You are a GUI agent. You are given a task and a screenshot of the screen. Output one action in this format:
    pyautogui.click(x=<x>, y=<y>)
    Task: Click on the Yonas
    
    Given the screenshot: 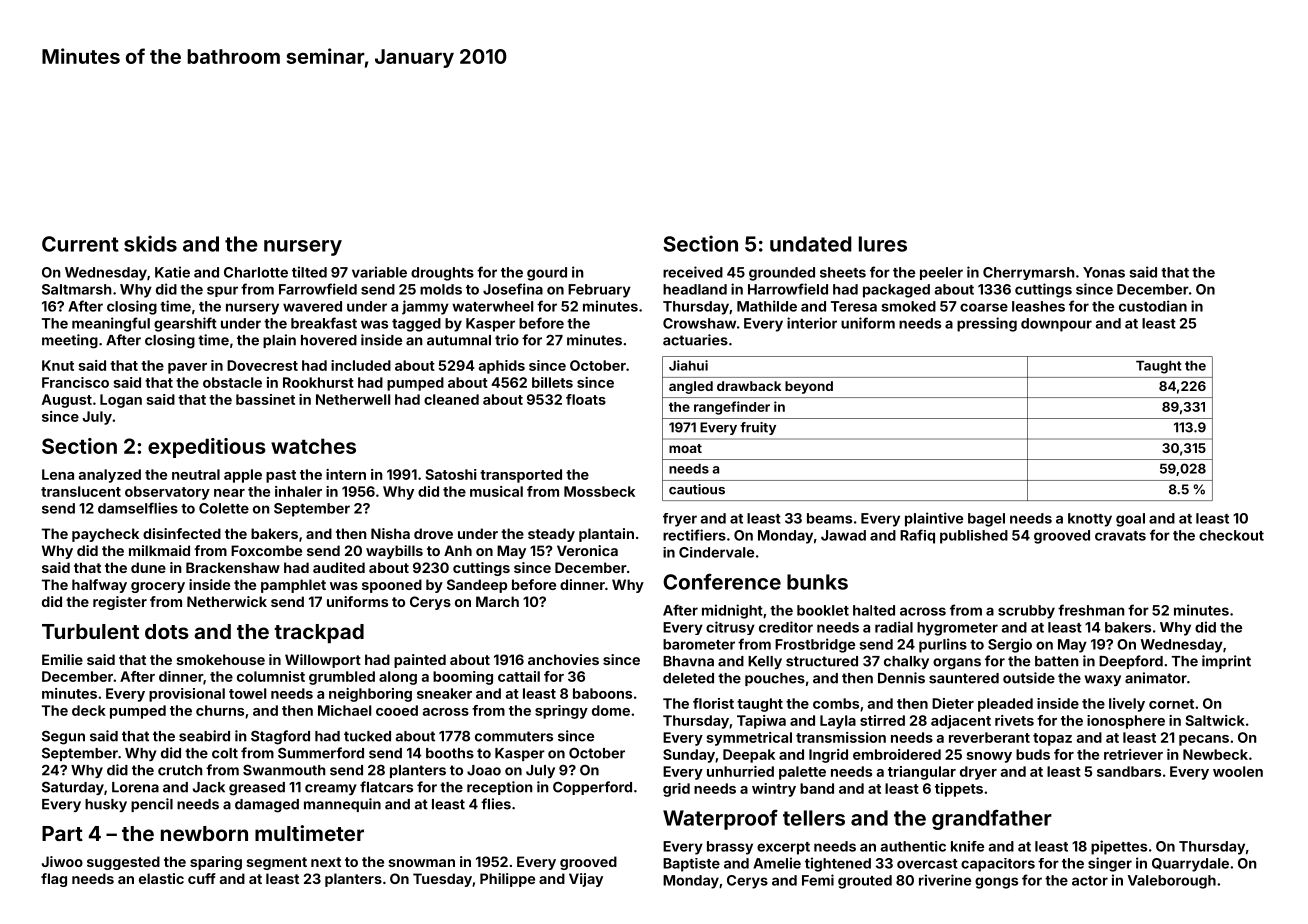 What is the action you would take?
    pyautogui.click(x=1104, y=272)
